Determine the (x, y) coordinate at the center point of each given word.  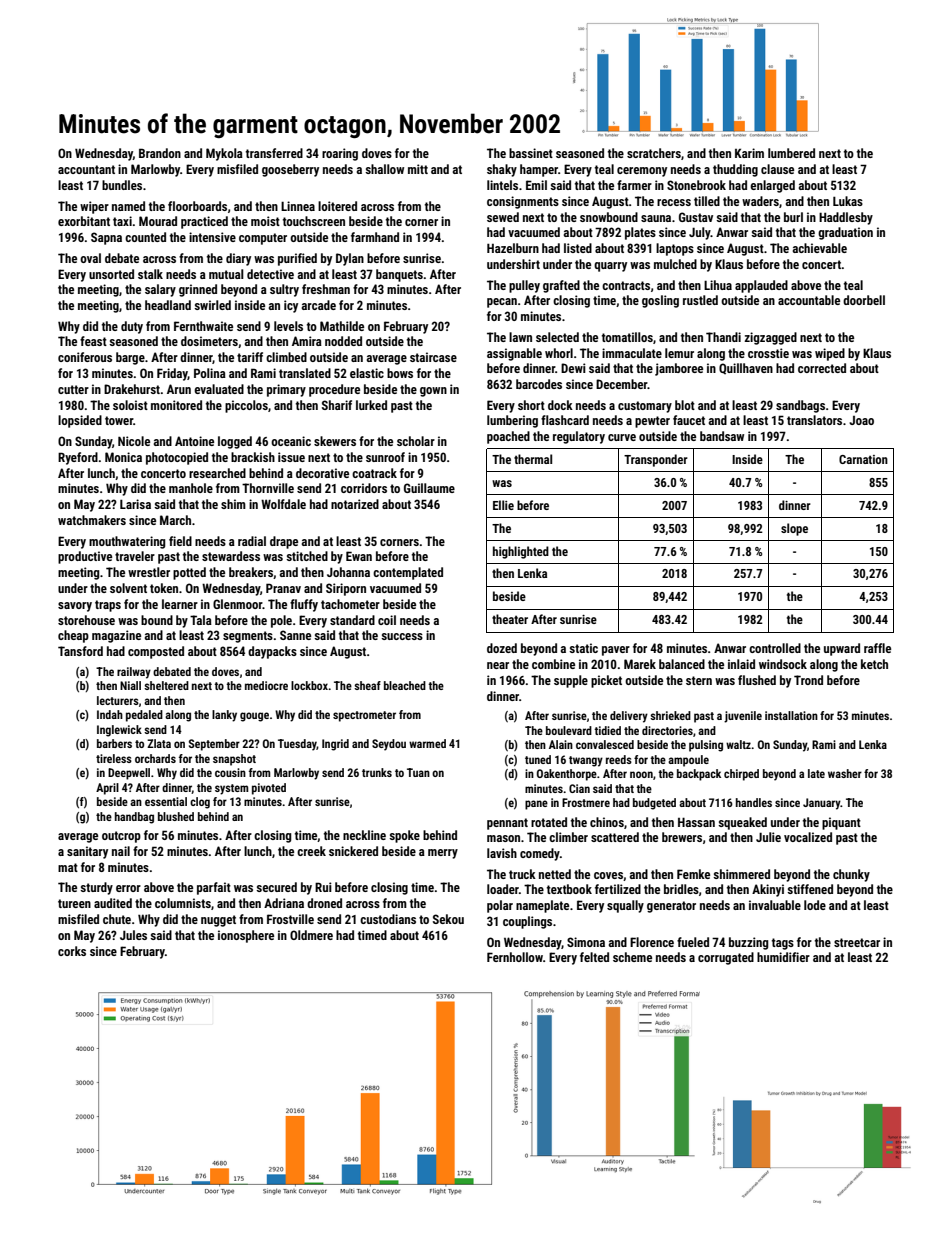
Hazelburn (513, 248)
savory (75, 607)
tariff (250, 357)
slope (794, 529)
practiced (204, 222)
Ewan (359, 556)
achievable (820, 248)
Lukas (848, 201)
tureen (74, 903)
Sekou (448, 919)
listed (578, 248)
